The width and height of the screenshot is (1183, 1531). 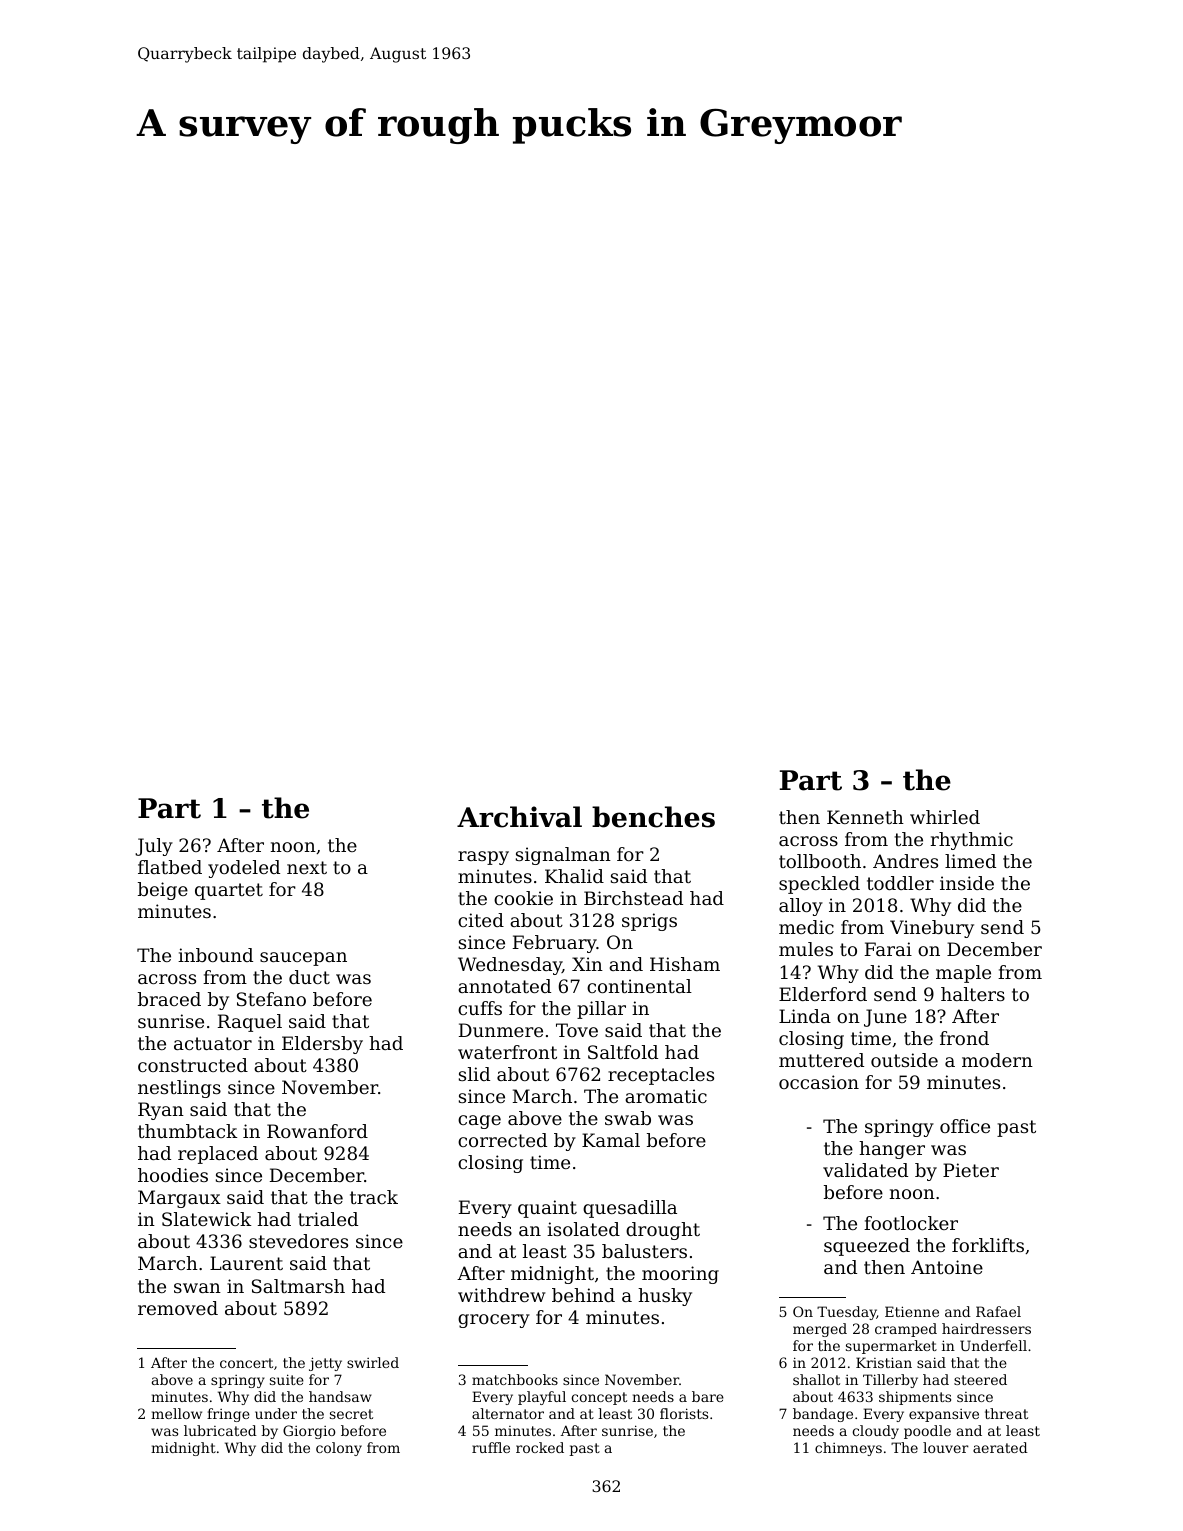 What do you see at coordinates (653, 817) in the screenshot?
I see `benches` at bounding box center [653, 817].
